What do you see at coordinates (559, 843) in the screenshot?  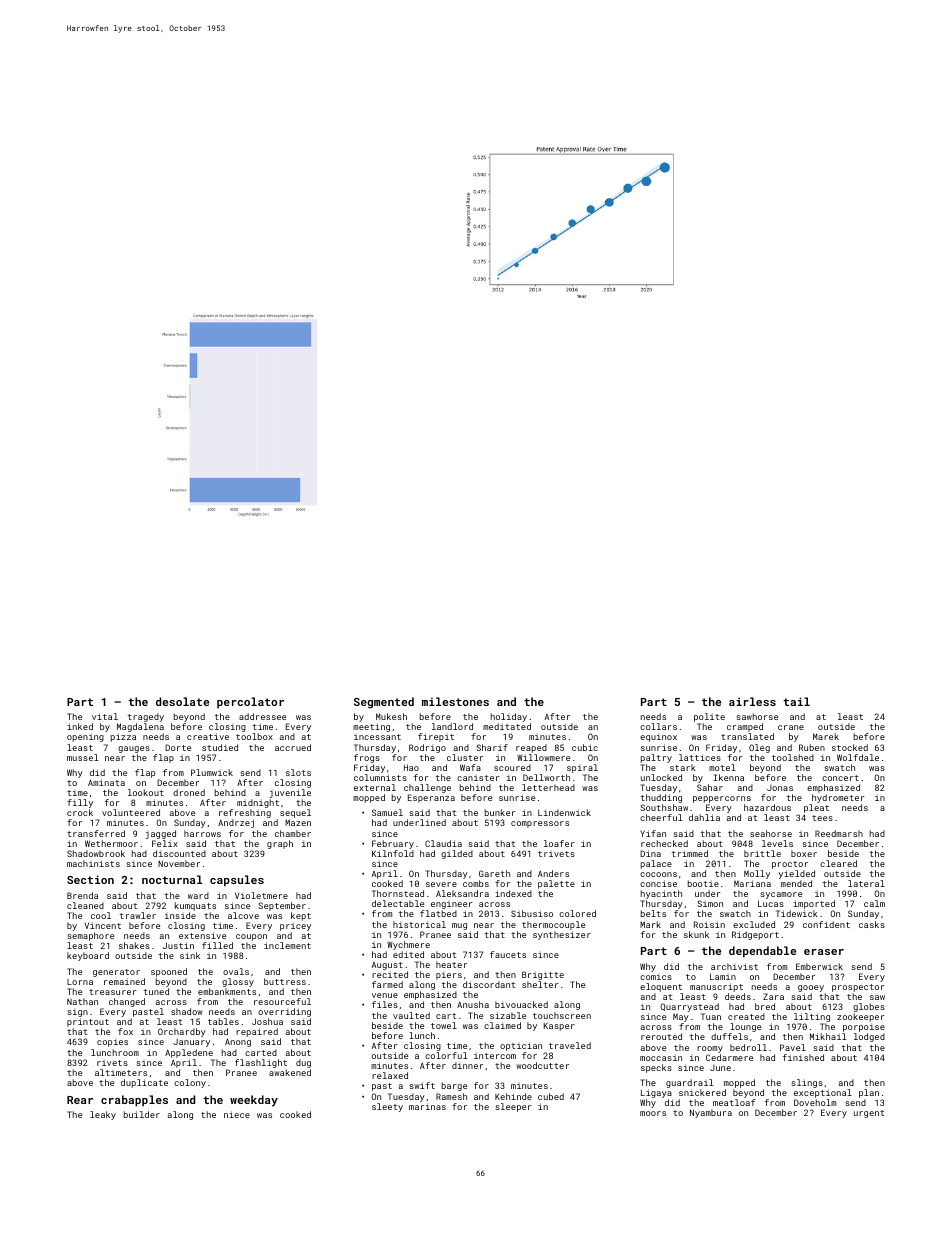 I see `loafer` at bounding box center [559, 843].
